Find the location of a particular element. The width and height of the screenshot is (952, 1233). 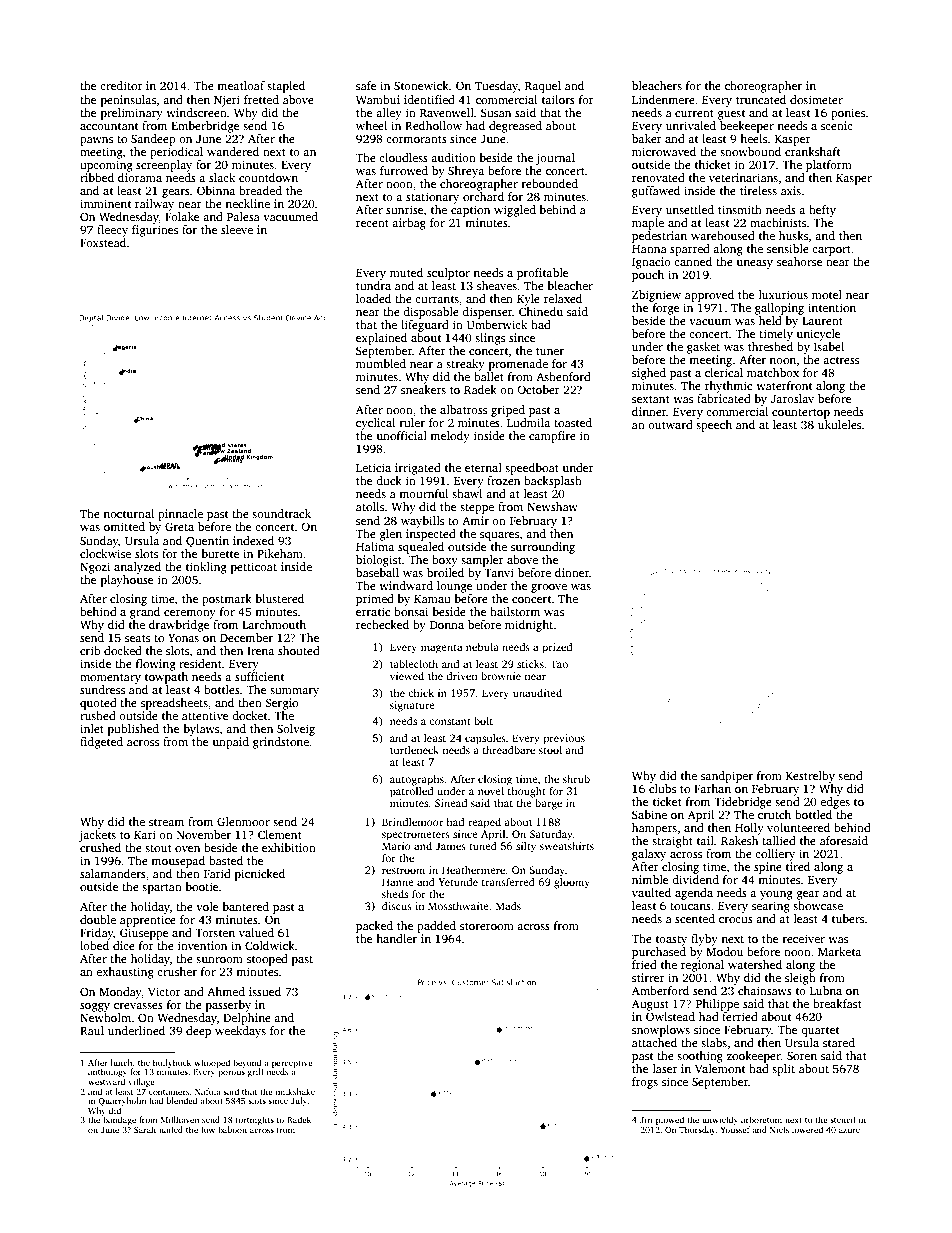

melody is located at coordinates (450, 437).
